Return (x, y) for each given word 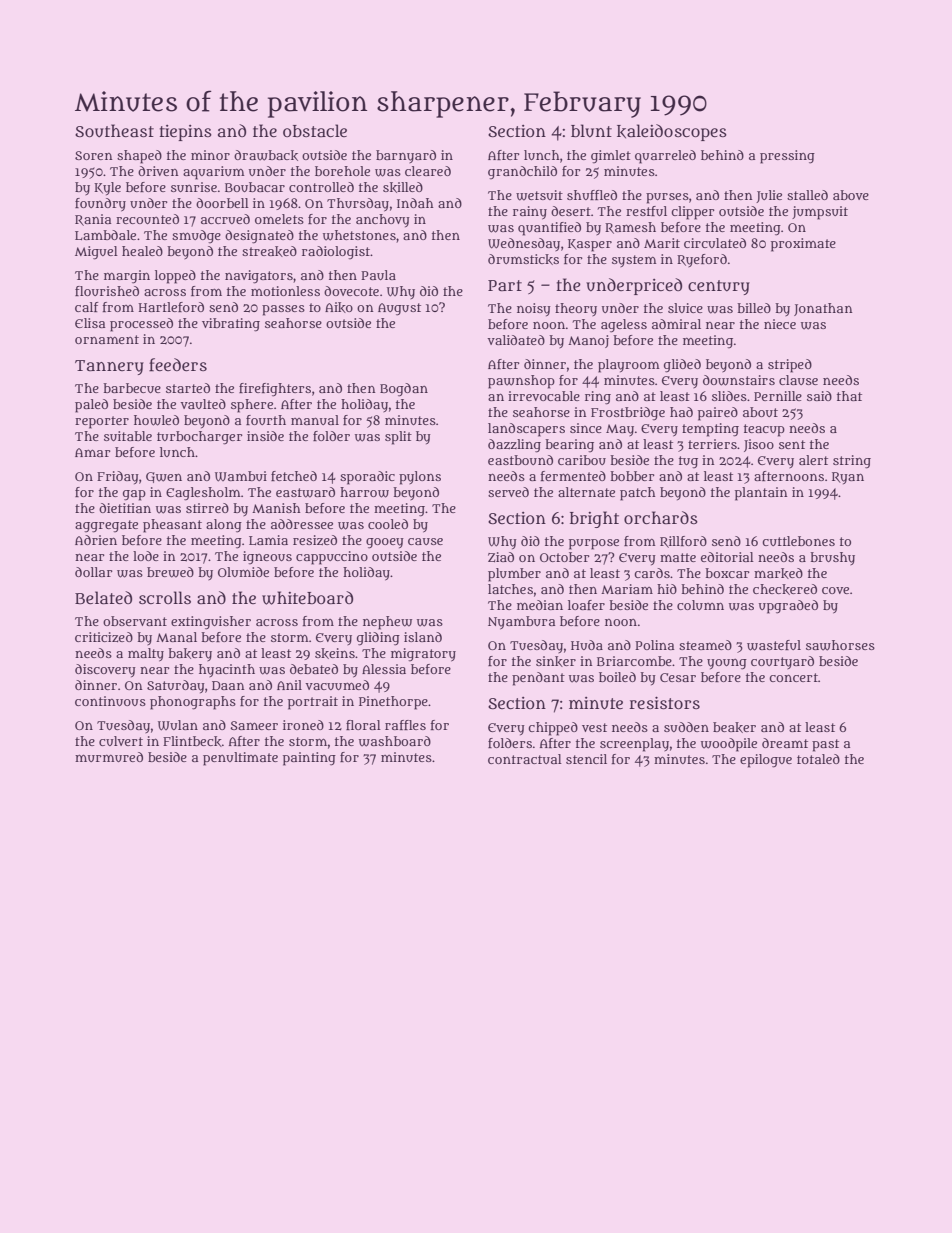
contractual (525, 759)
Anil (289, 685)
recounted (147, 219)
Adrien (96, 540)
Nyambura (521, 623)
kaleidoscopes (672, 132)
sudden (686, 727)
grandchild (522, 172)
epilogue (766, 761)
